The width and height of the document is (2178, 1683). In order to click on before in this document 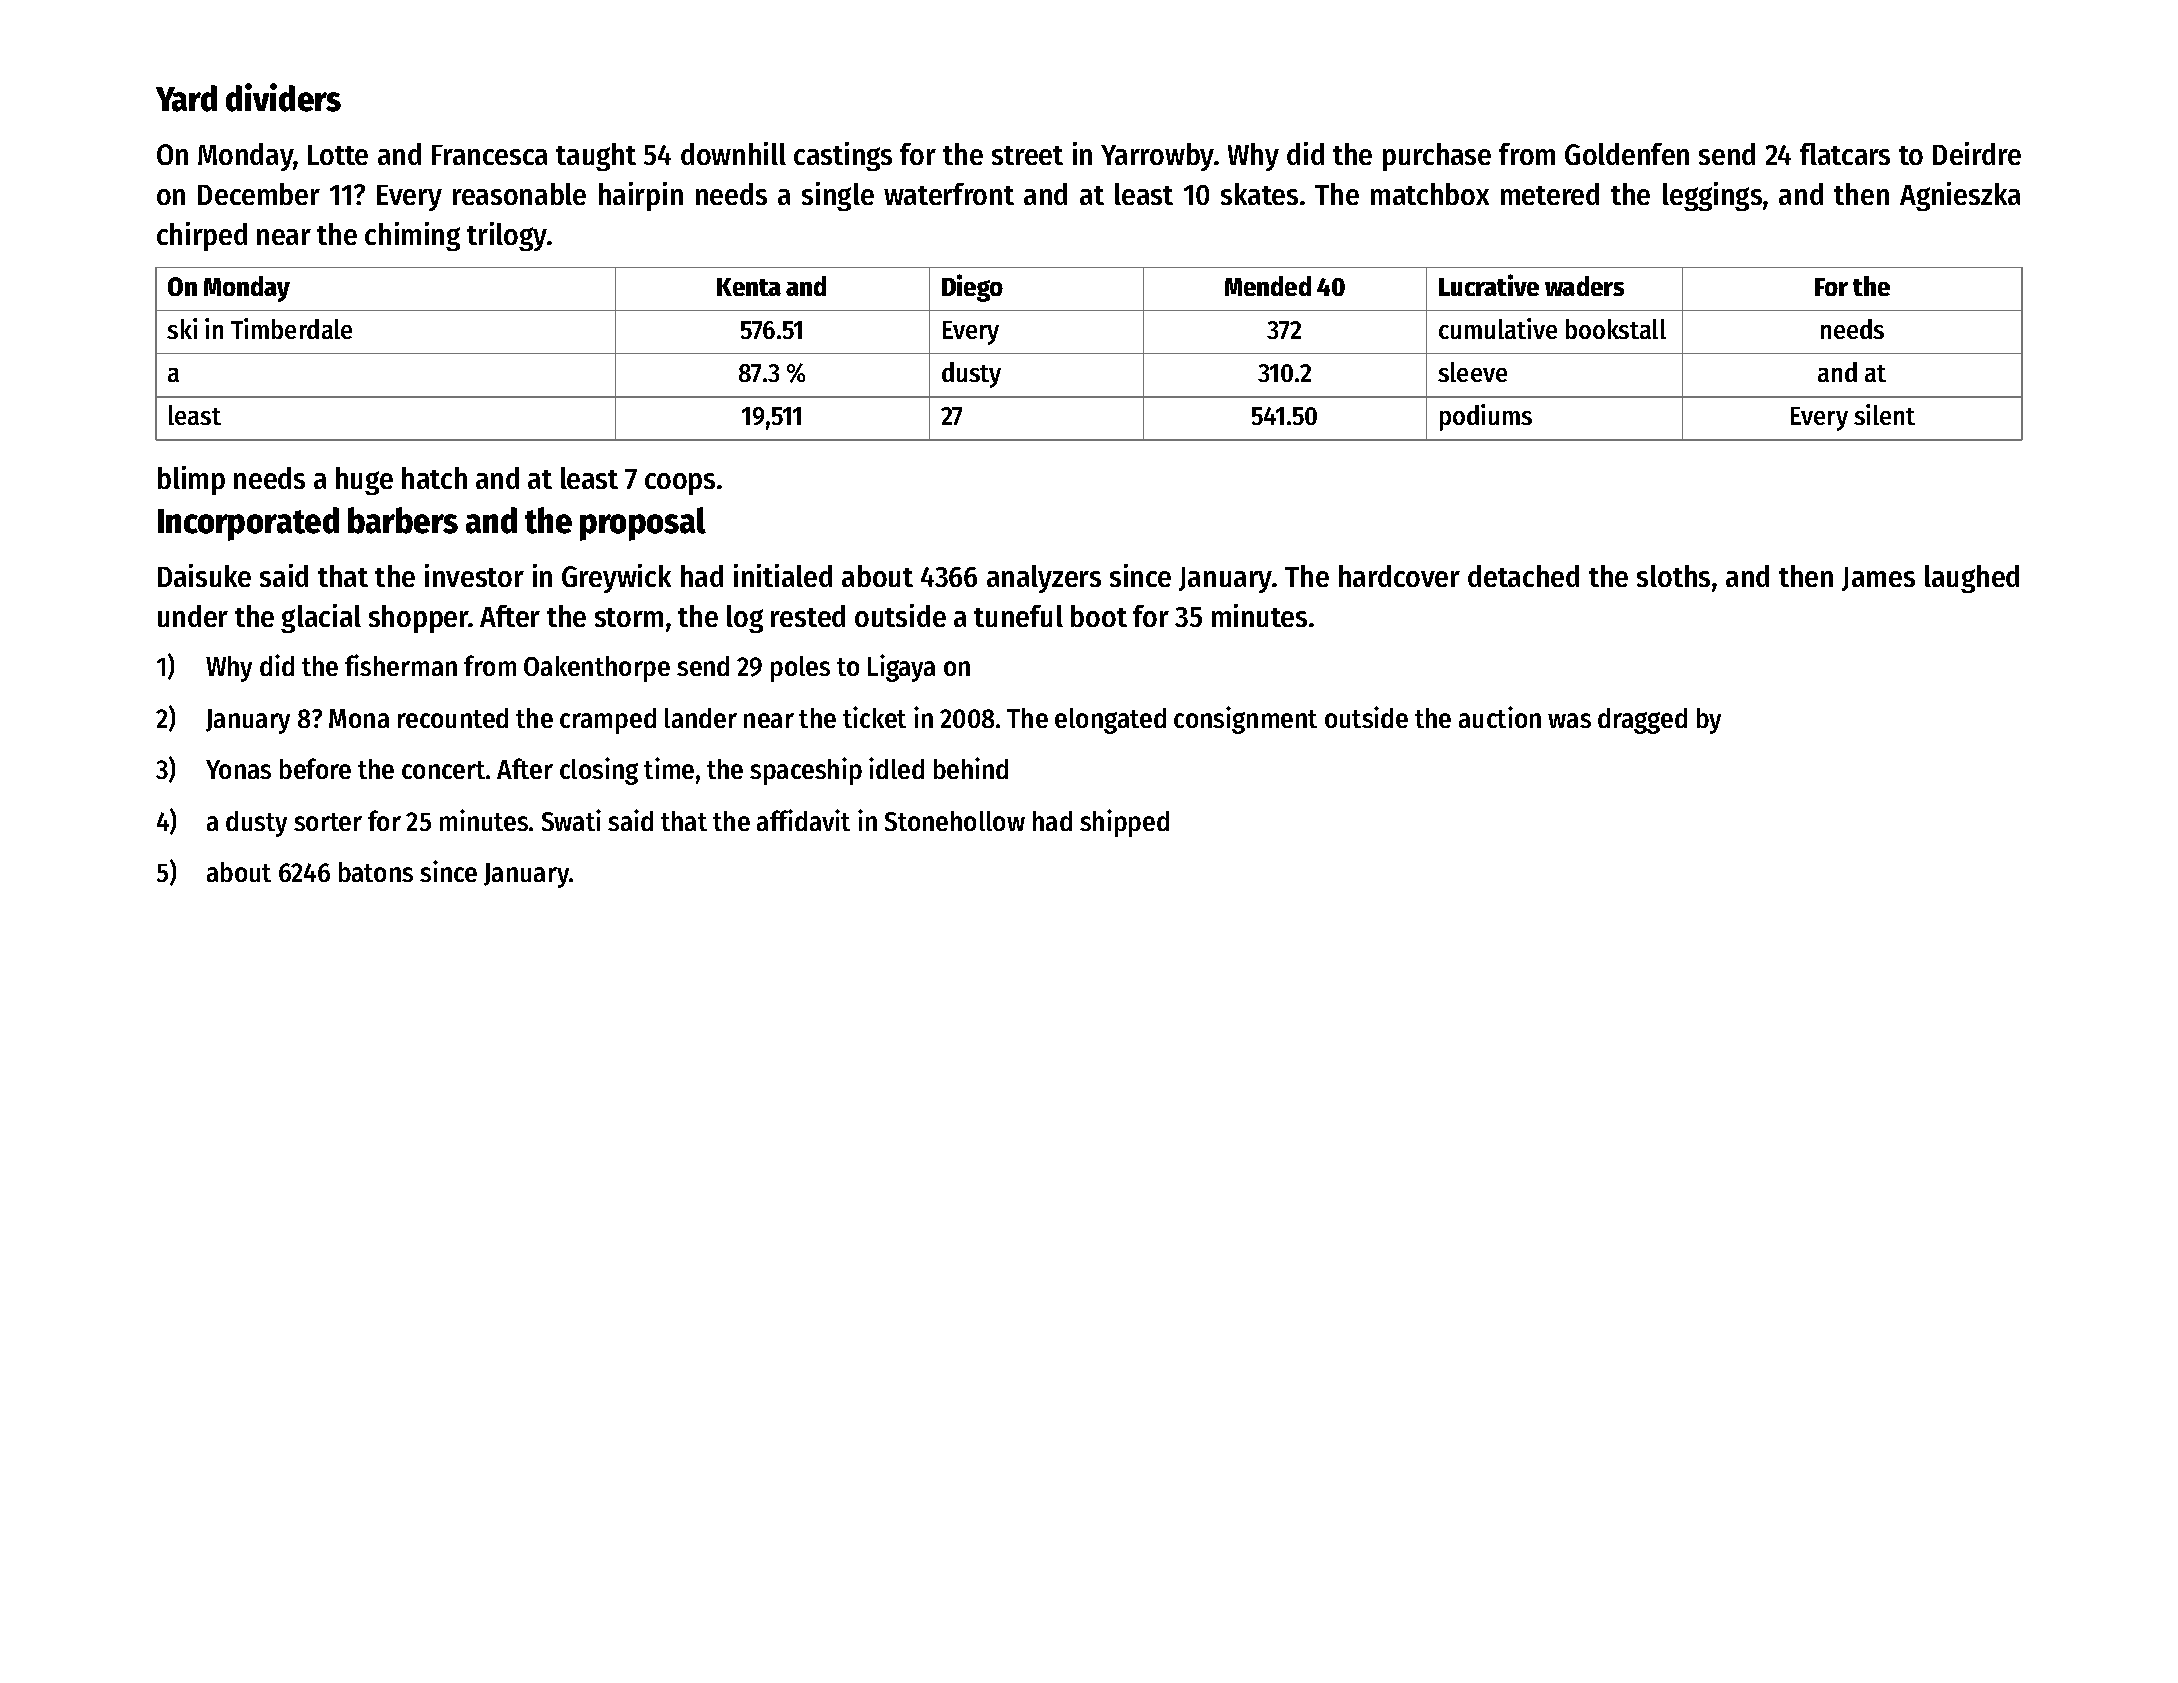, I will do `click(315, 768)`.
